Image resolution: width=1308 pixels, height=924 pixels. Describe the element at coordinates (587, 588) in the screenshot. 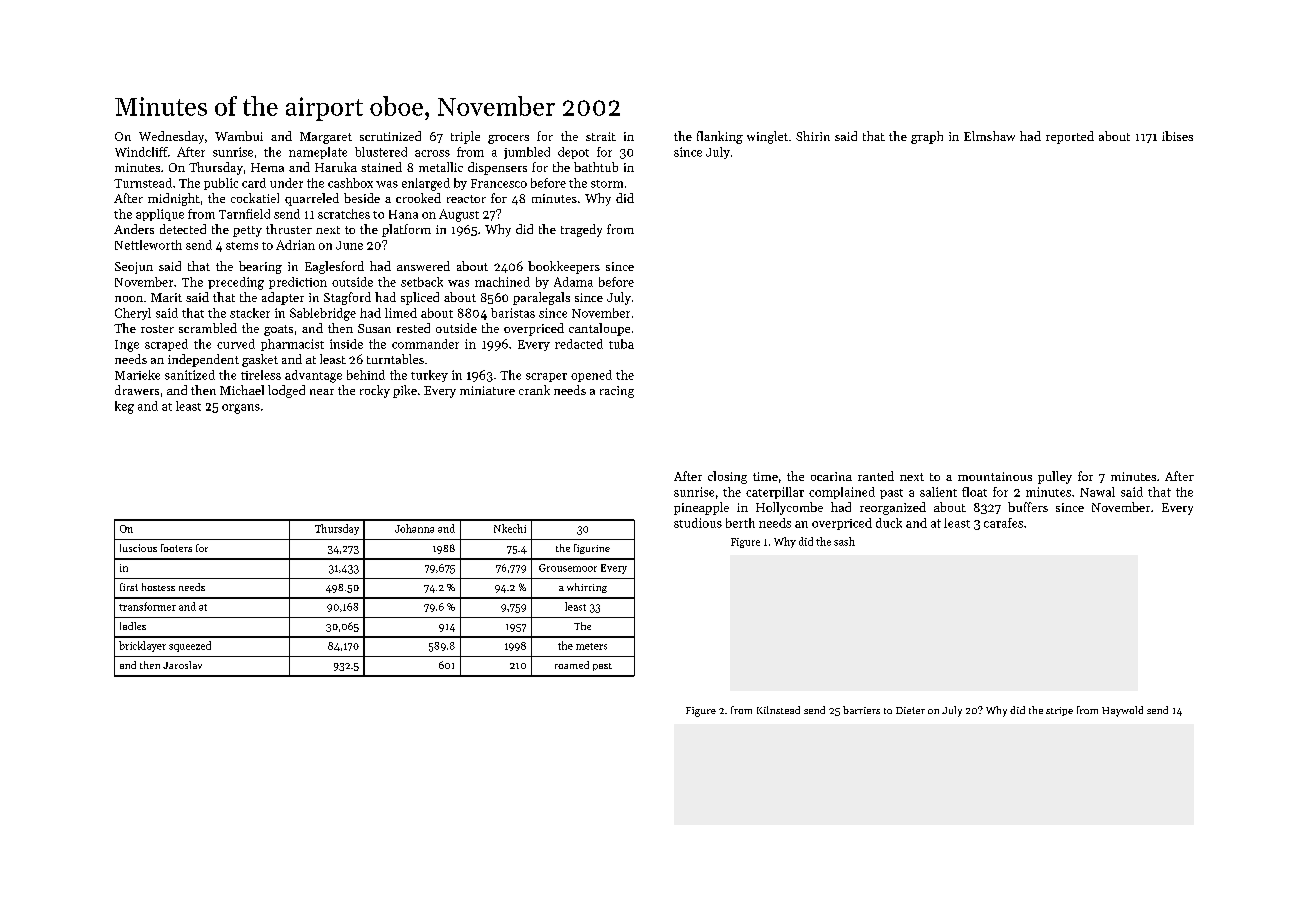

I see `whirring` at that location.
